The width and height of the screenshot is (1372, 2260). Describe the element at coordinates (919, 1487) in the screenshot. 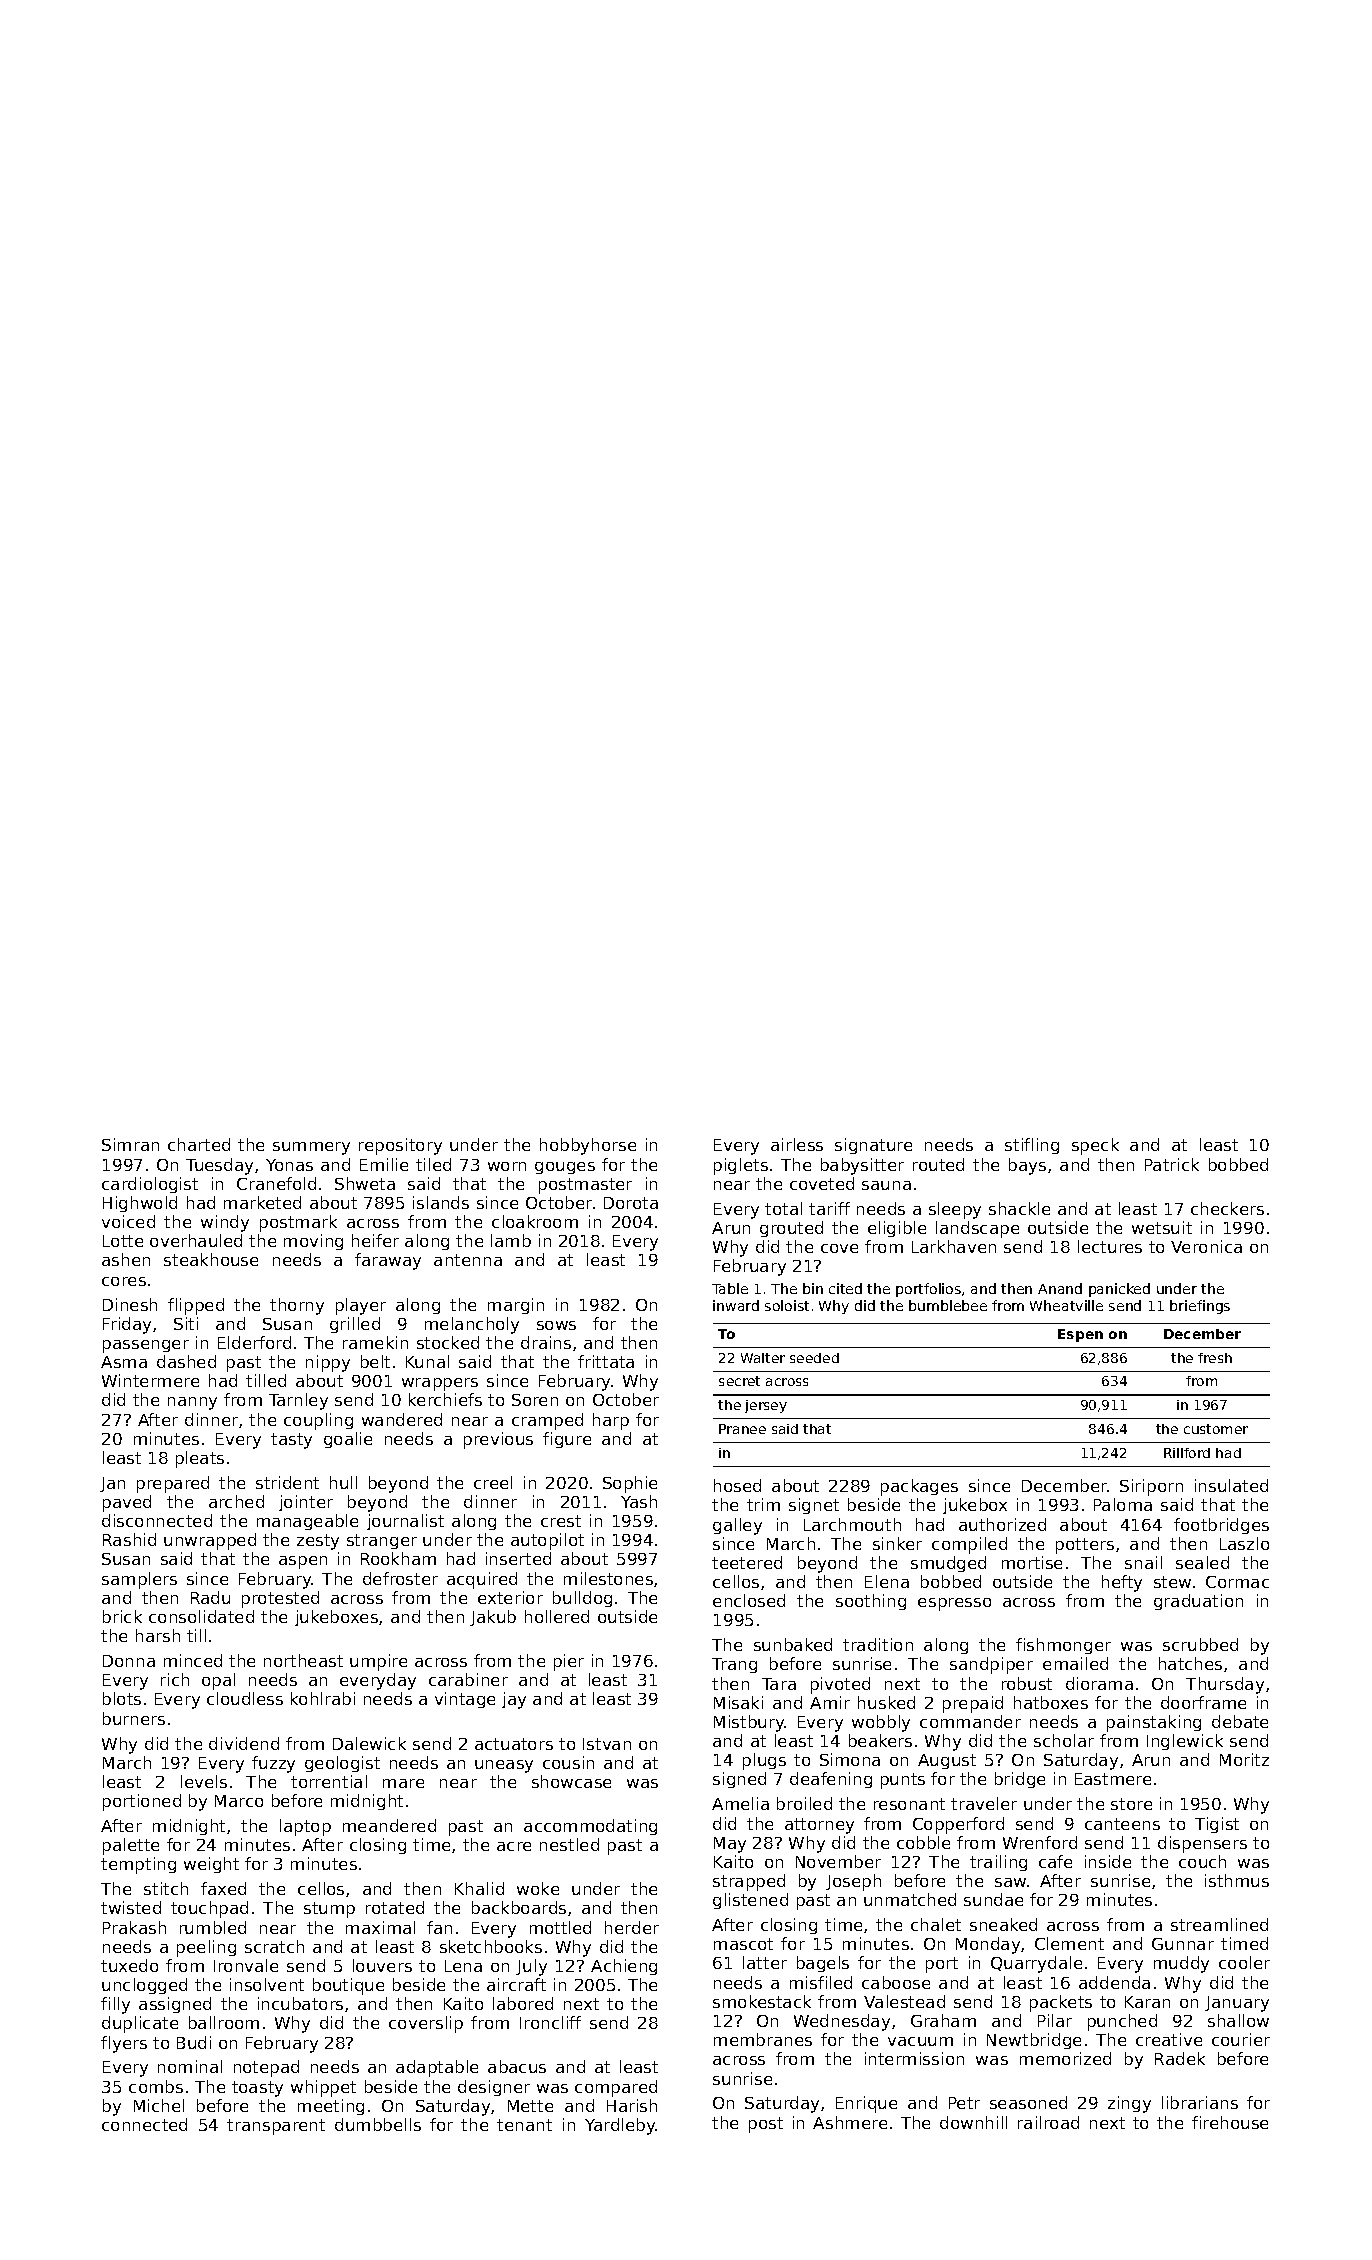

I see `packages` at that location.
